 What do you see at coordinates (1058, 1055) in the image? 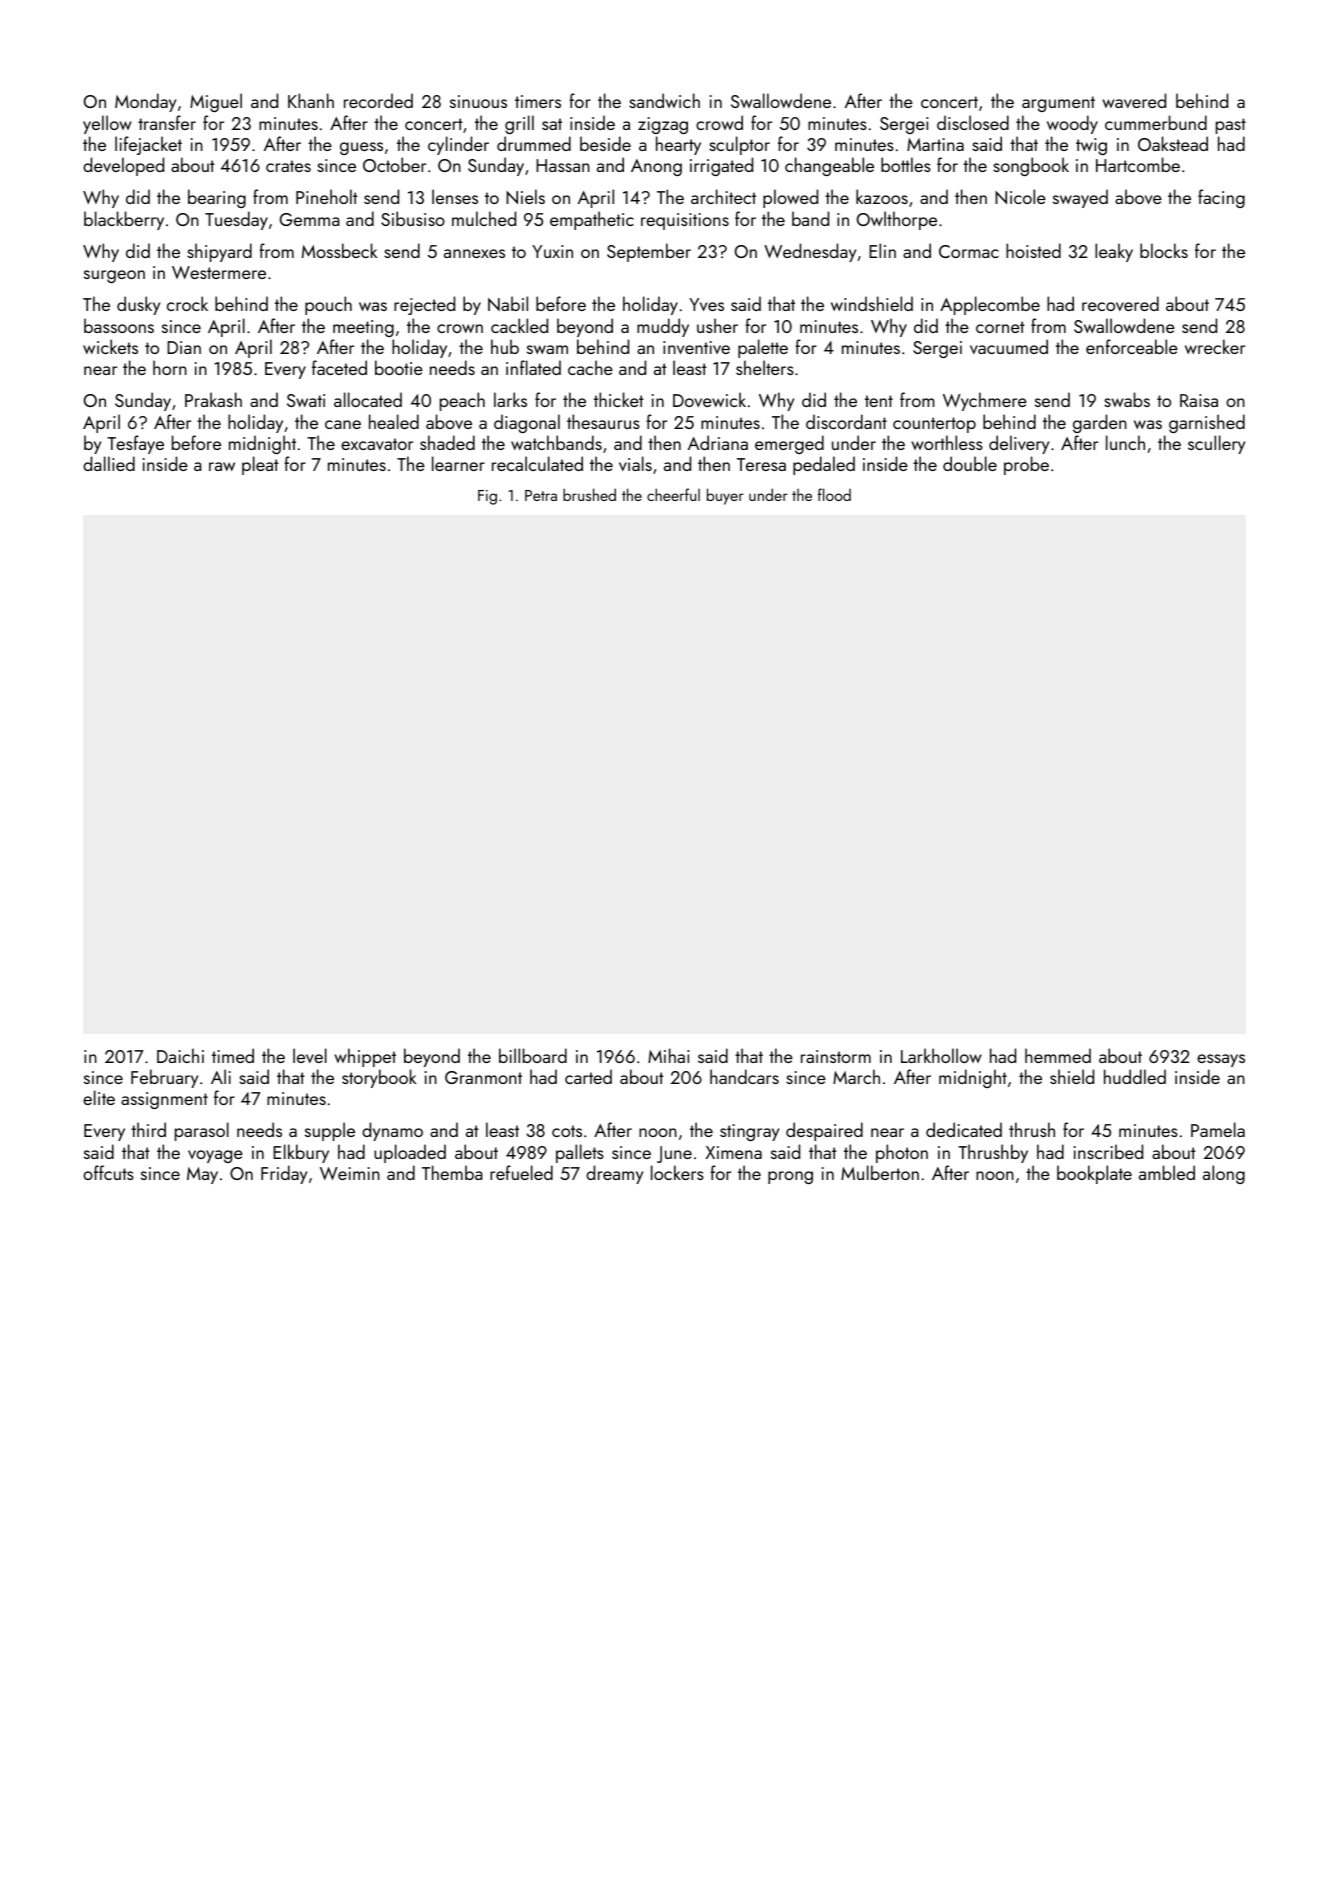
I see `hemmed` at bounding box center [1058, 1055].
